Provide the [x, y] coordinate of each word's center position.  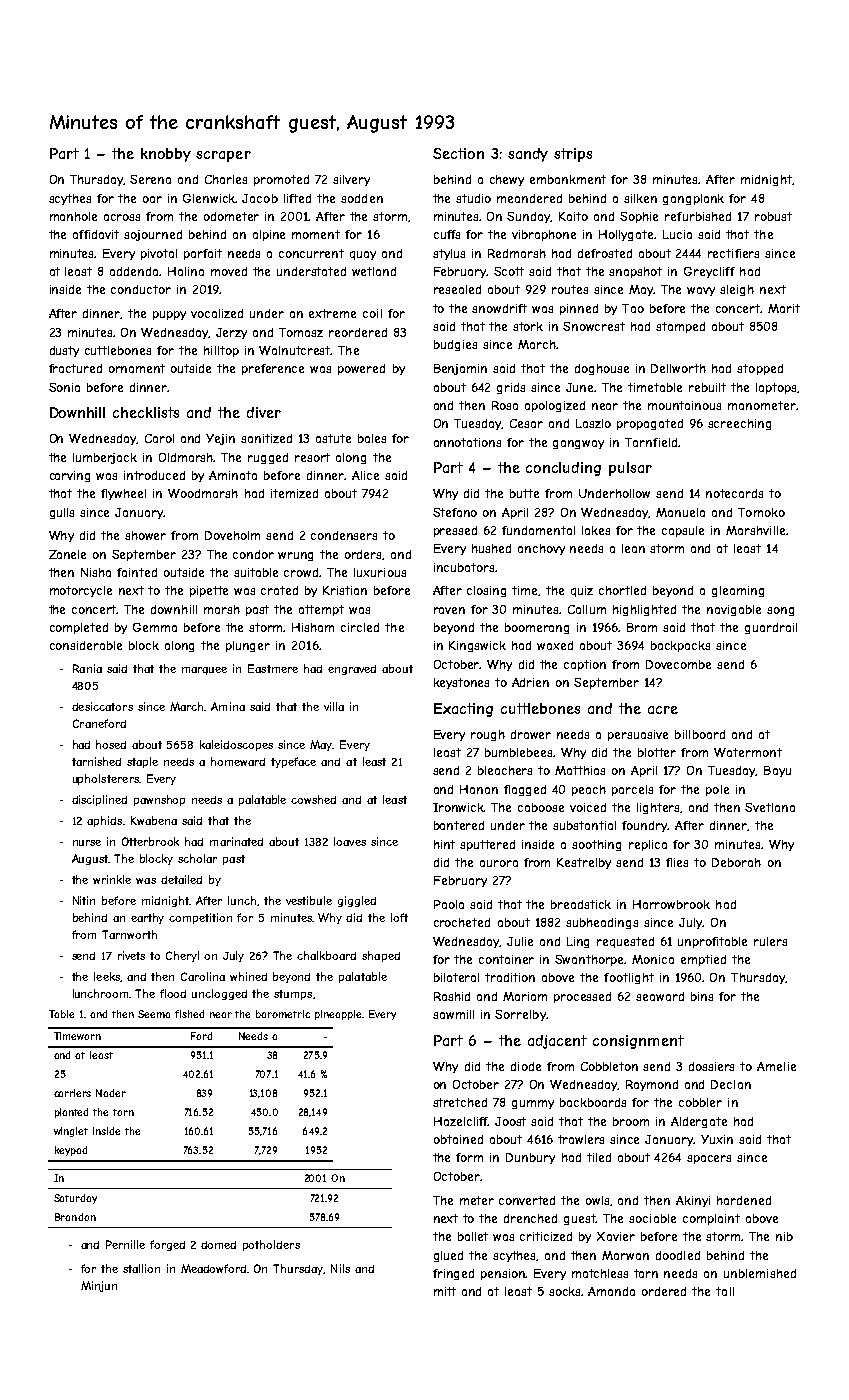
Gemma [155, 627]
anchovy [541, 549]
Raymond [652, 1085]
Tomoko [761, 512]
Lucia [677, 234]
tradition [510, 977]
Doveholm [232, 535]
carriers [72, 1093]
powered [361, 369]
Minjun [99, 1286]
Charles [226, 179]
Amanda [611, 1291]
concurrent [311, 253]
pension [503, 1274]
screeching [739, 424]
